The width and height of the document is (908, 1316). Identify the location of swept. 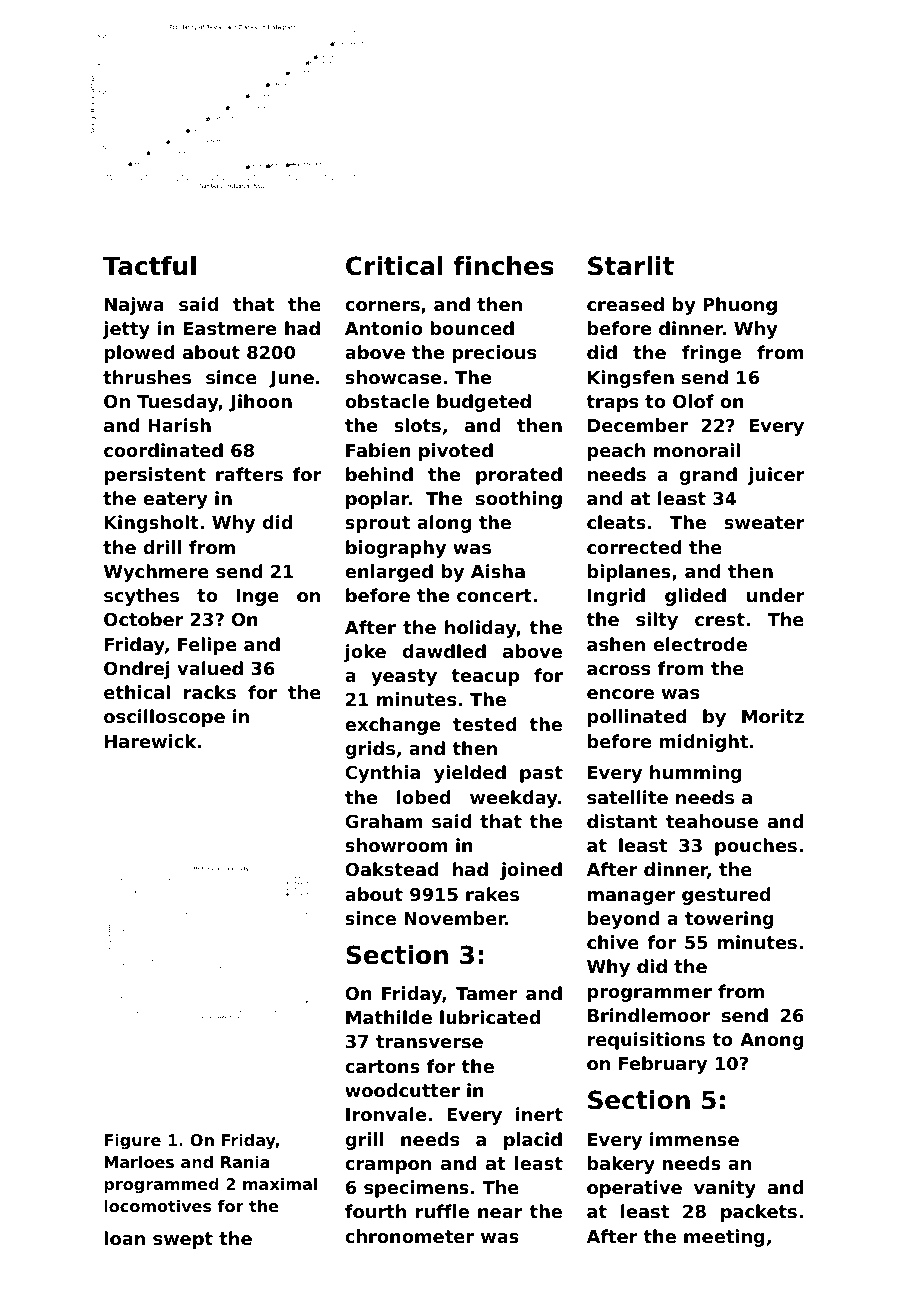
(183, 1240).
